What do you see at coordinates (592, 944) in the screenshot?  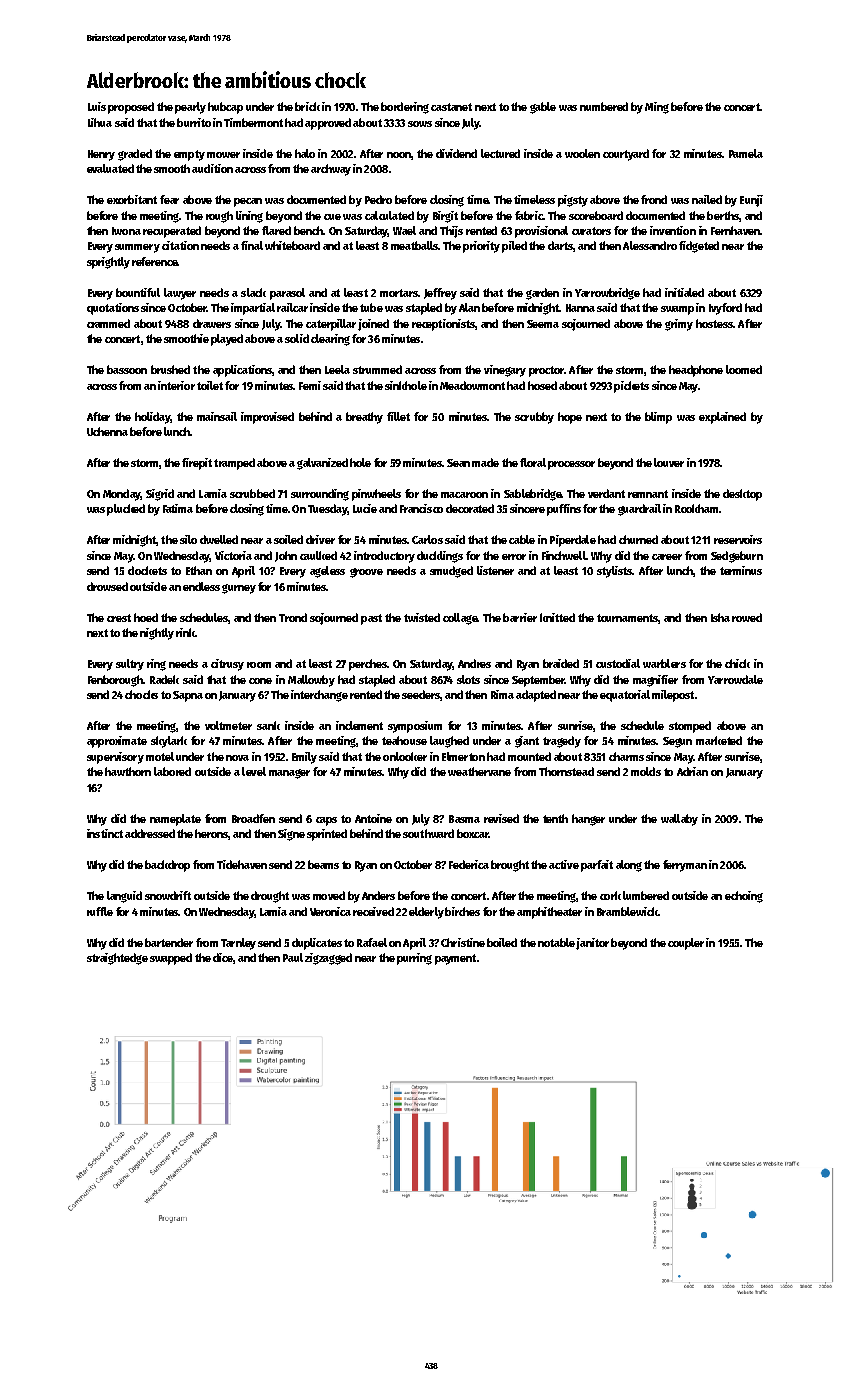 I see `janitor` at bounding box center [592, 944].
